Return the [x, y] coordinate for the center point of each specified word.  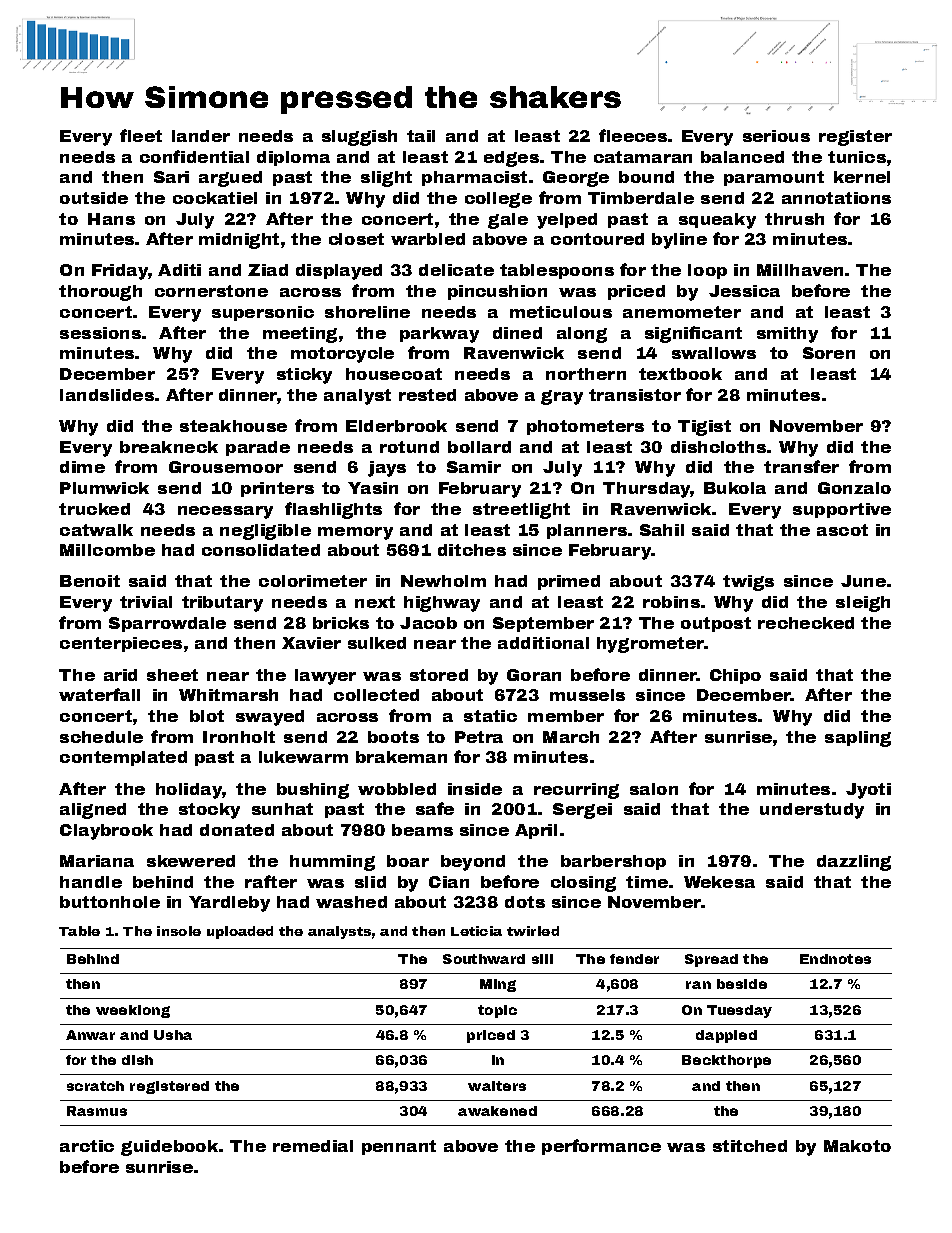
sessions [100, 333]
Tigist [704, 428]
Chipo [735, 676]
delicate [456, 270]
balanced [742, 157]
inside [475, 789]
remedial [313, 1146]
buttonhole [110, 902]
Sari [171, 177]
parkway [439, 335]
